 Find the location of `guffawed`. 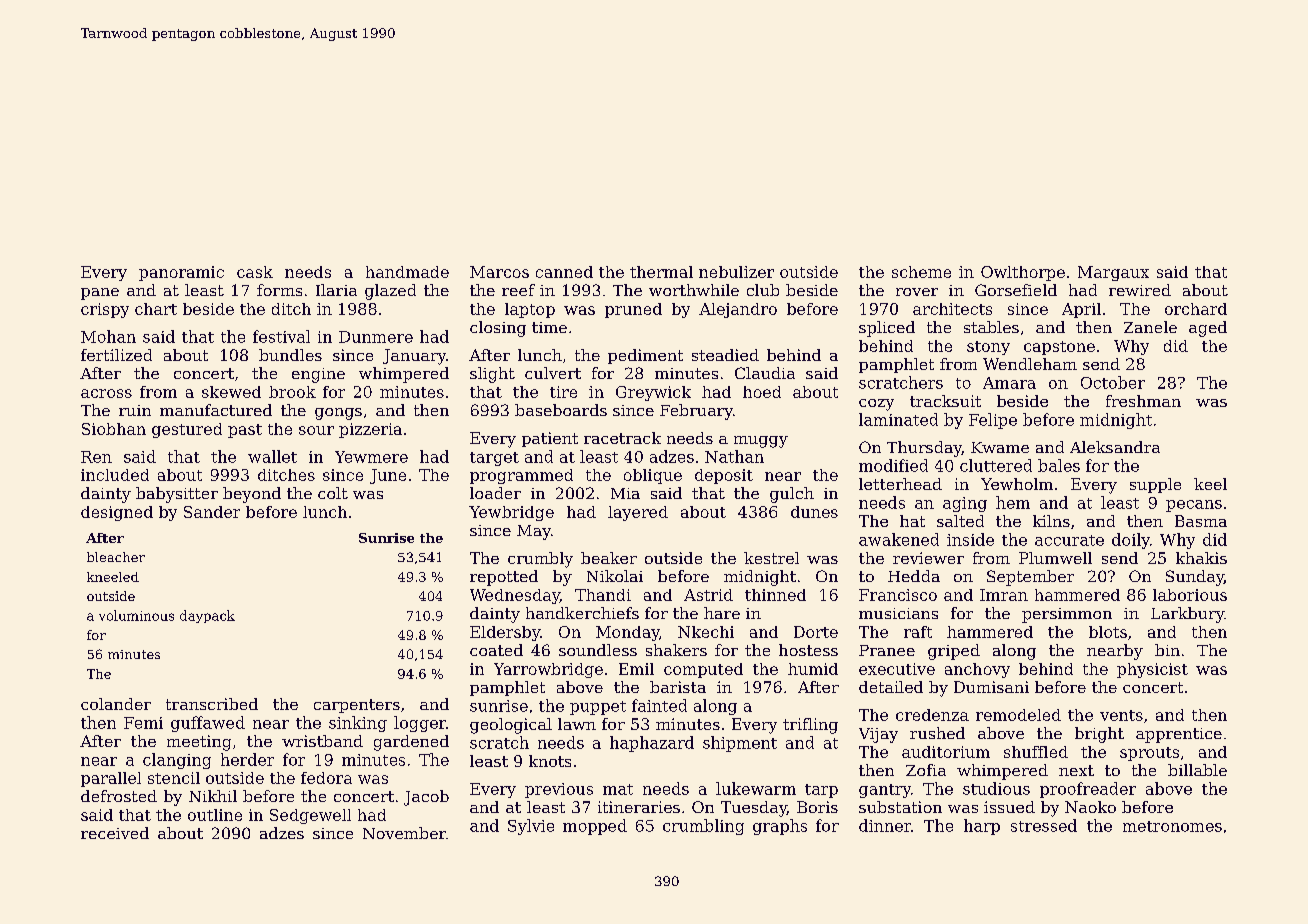

guffawed is located at coordinates (208, 724).
